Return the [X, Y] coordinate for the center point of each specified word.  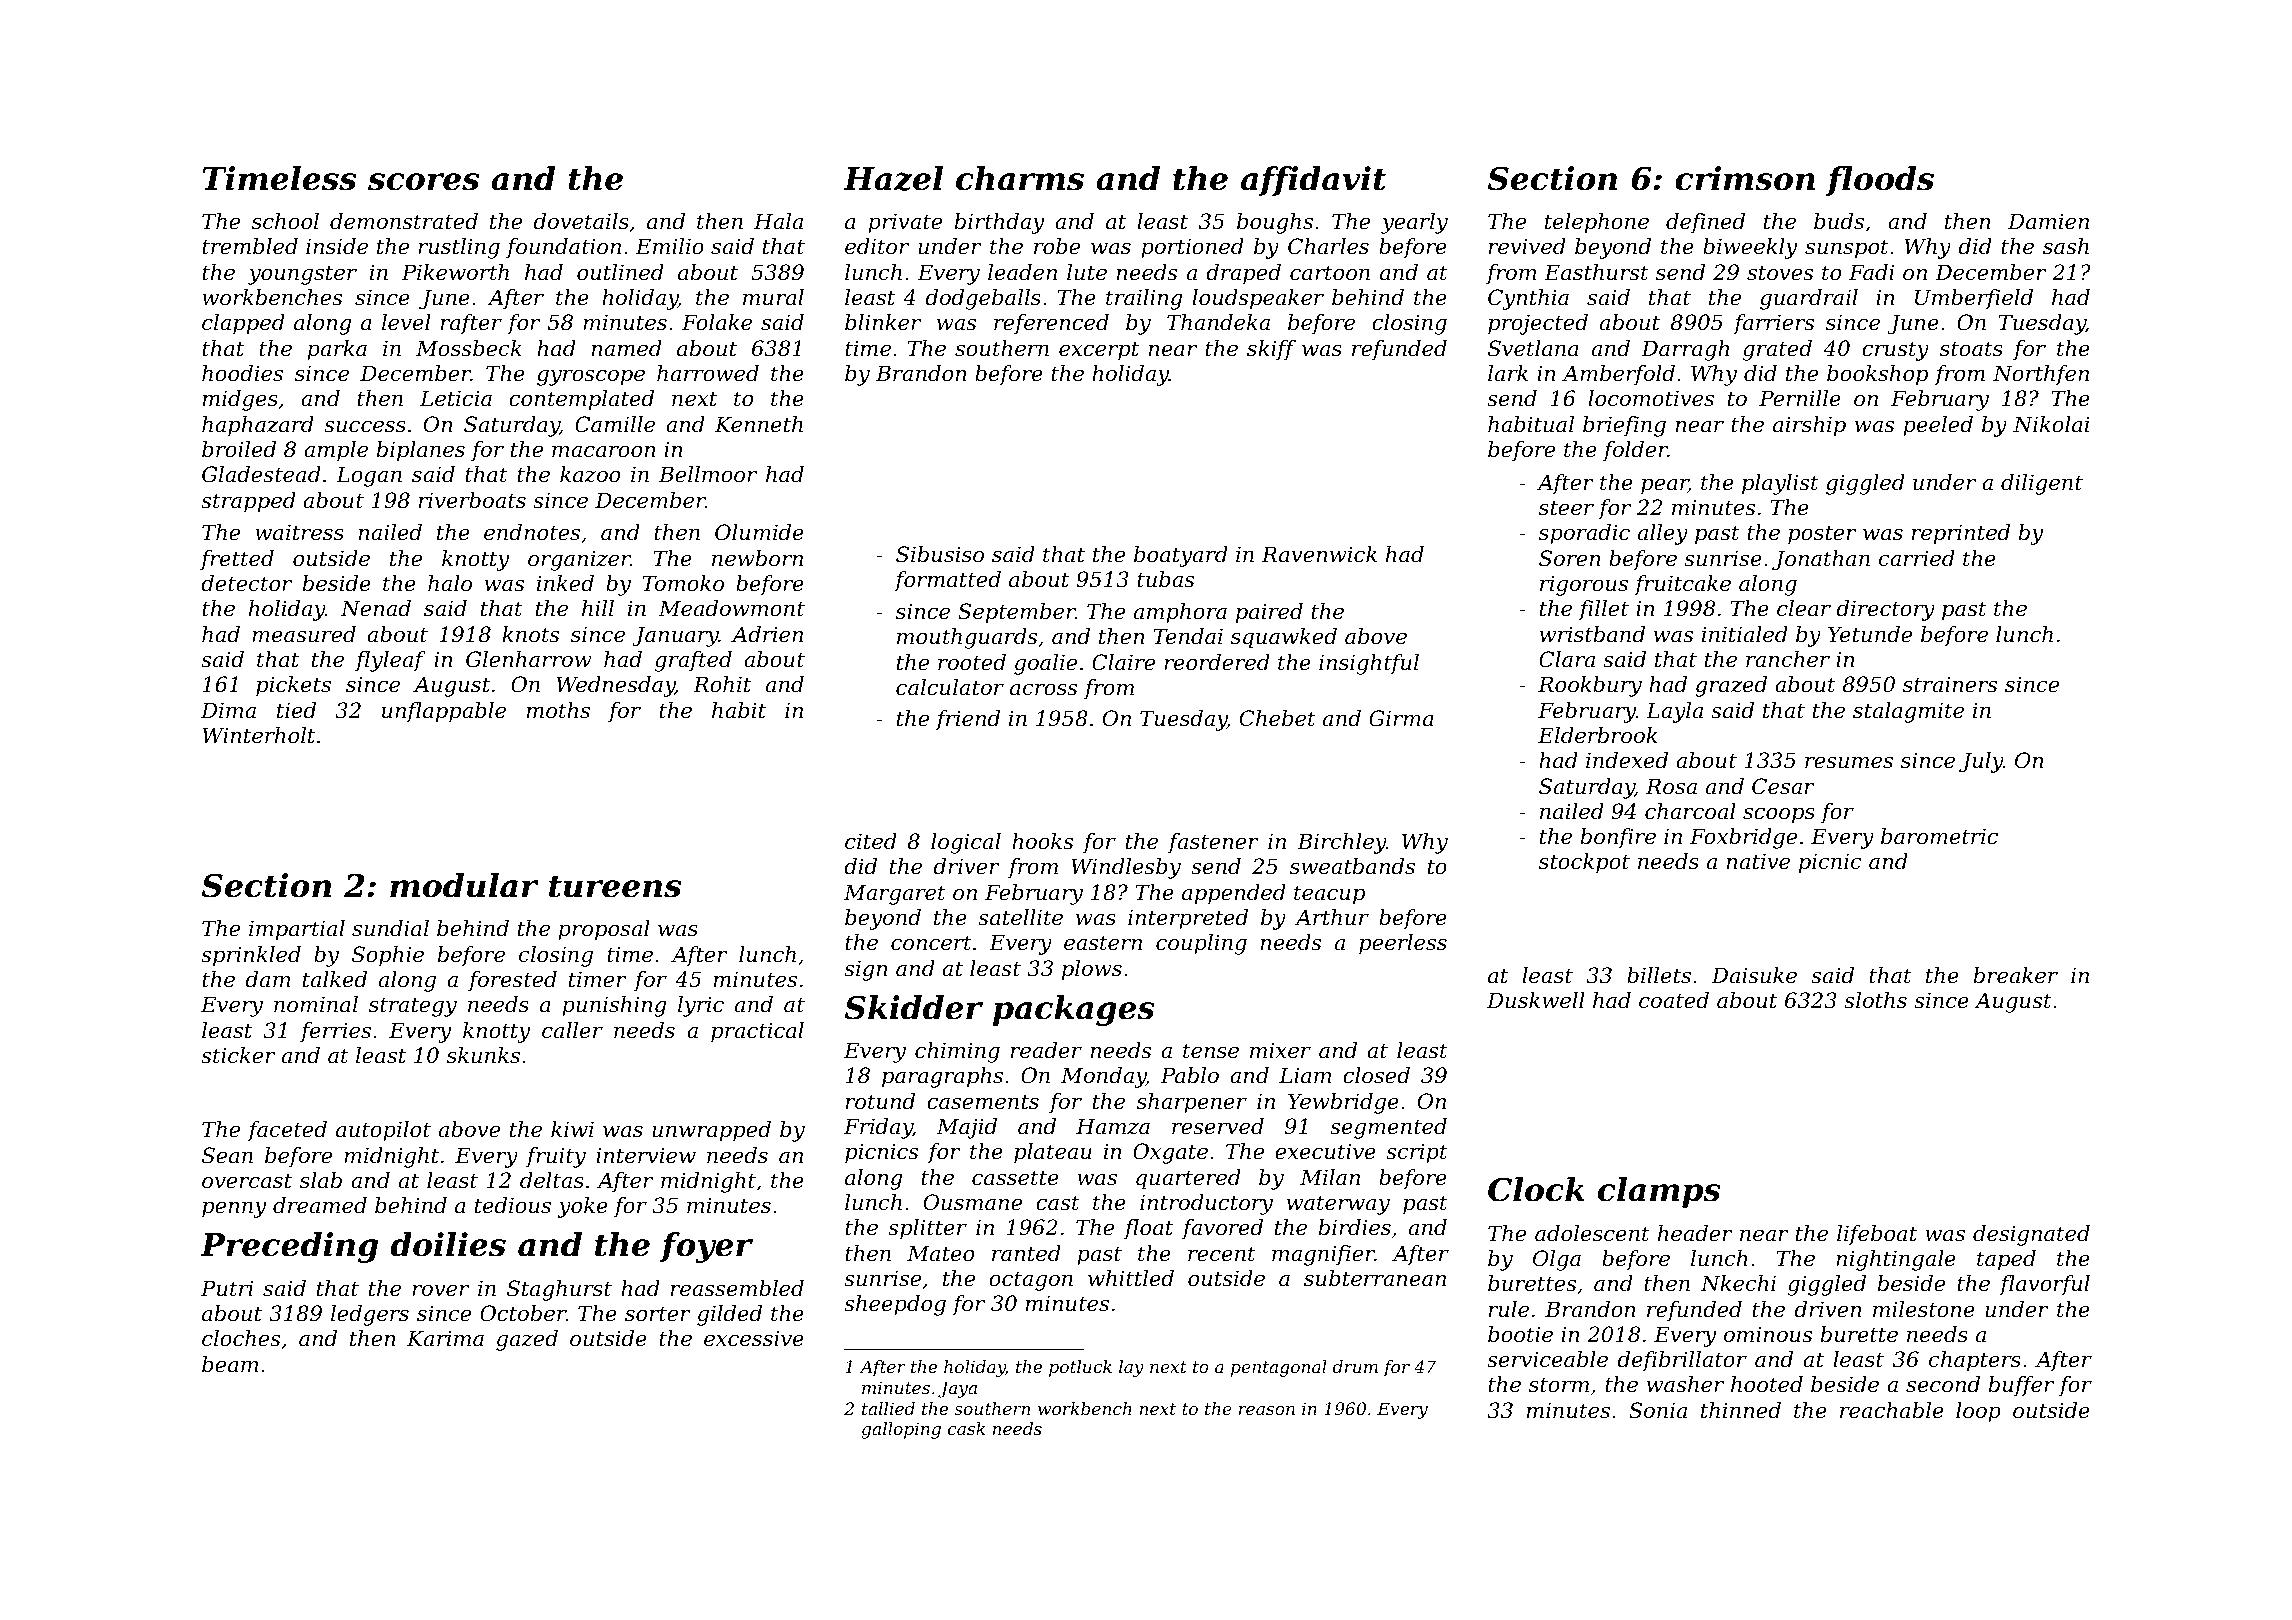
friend [967, 720]
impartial [297, 930]
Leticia [456, 398]
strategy [413, 1007]
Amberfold [1618, 375]
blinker [883, 322]
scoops [1779, 816]
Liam [1305, 1075]
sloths [1875, 1000]
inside [337, 246]
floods [1880, 181]
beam [230, 1364]
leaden [1022, 272]
